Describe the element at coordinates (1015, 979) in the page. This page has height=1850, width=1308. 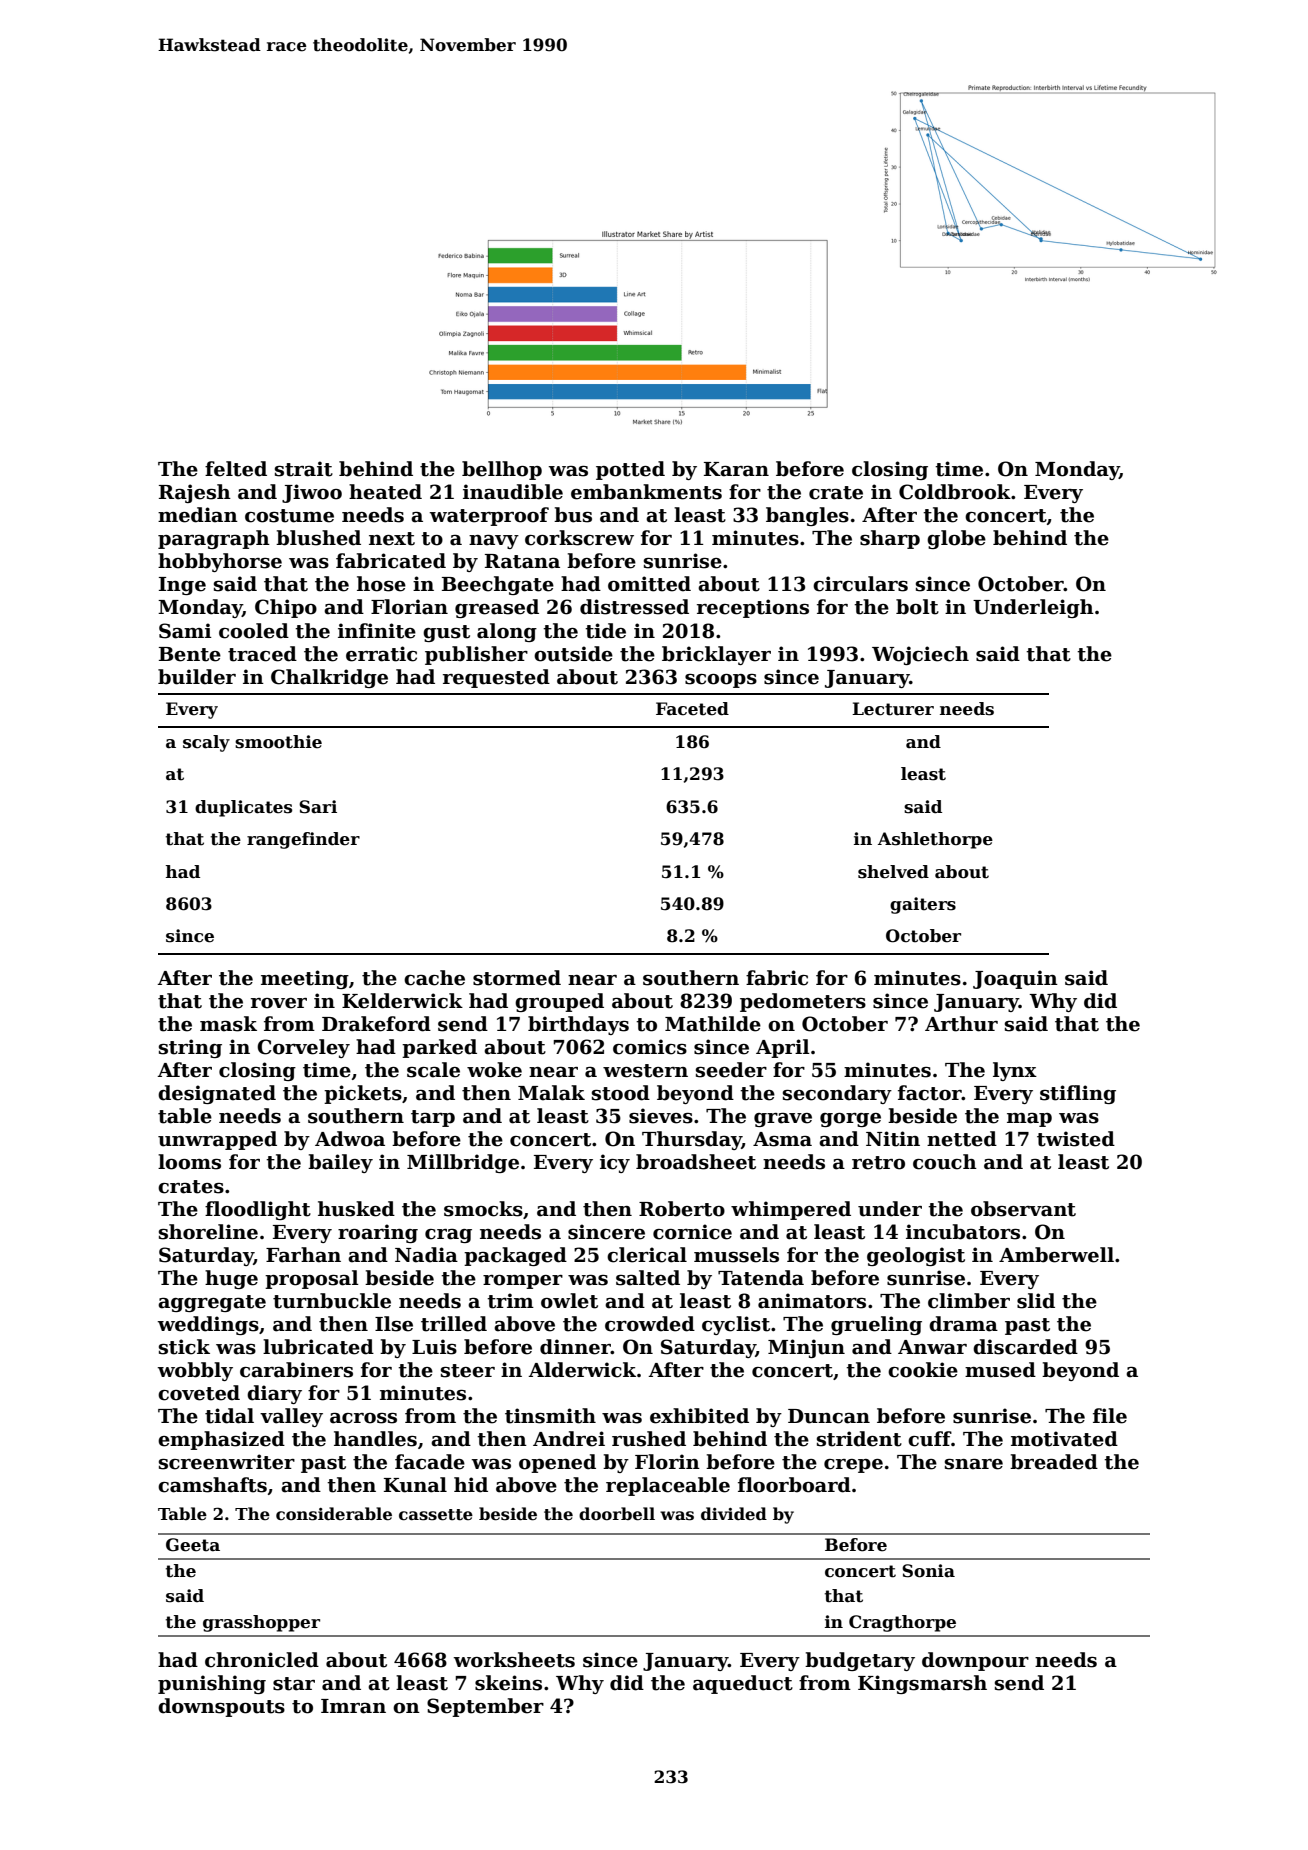
I see `Joaquin` at that location.
